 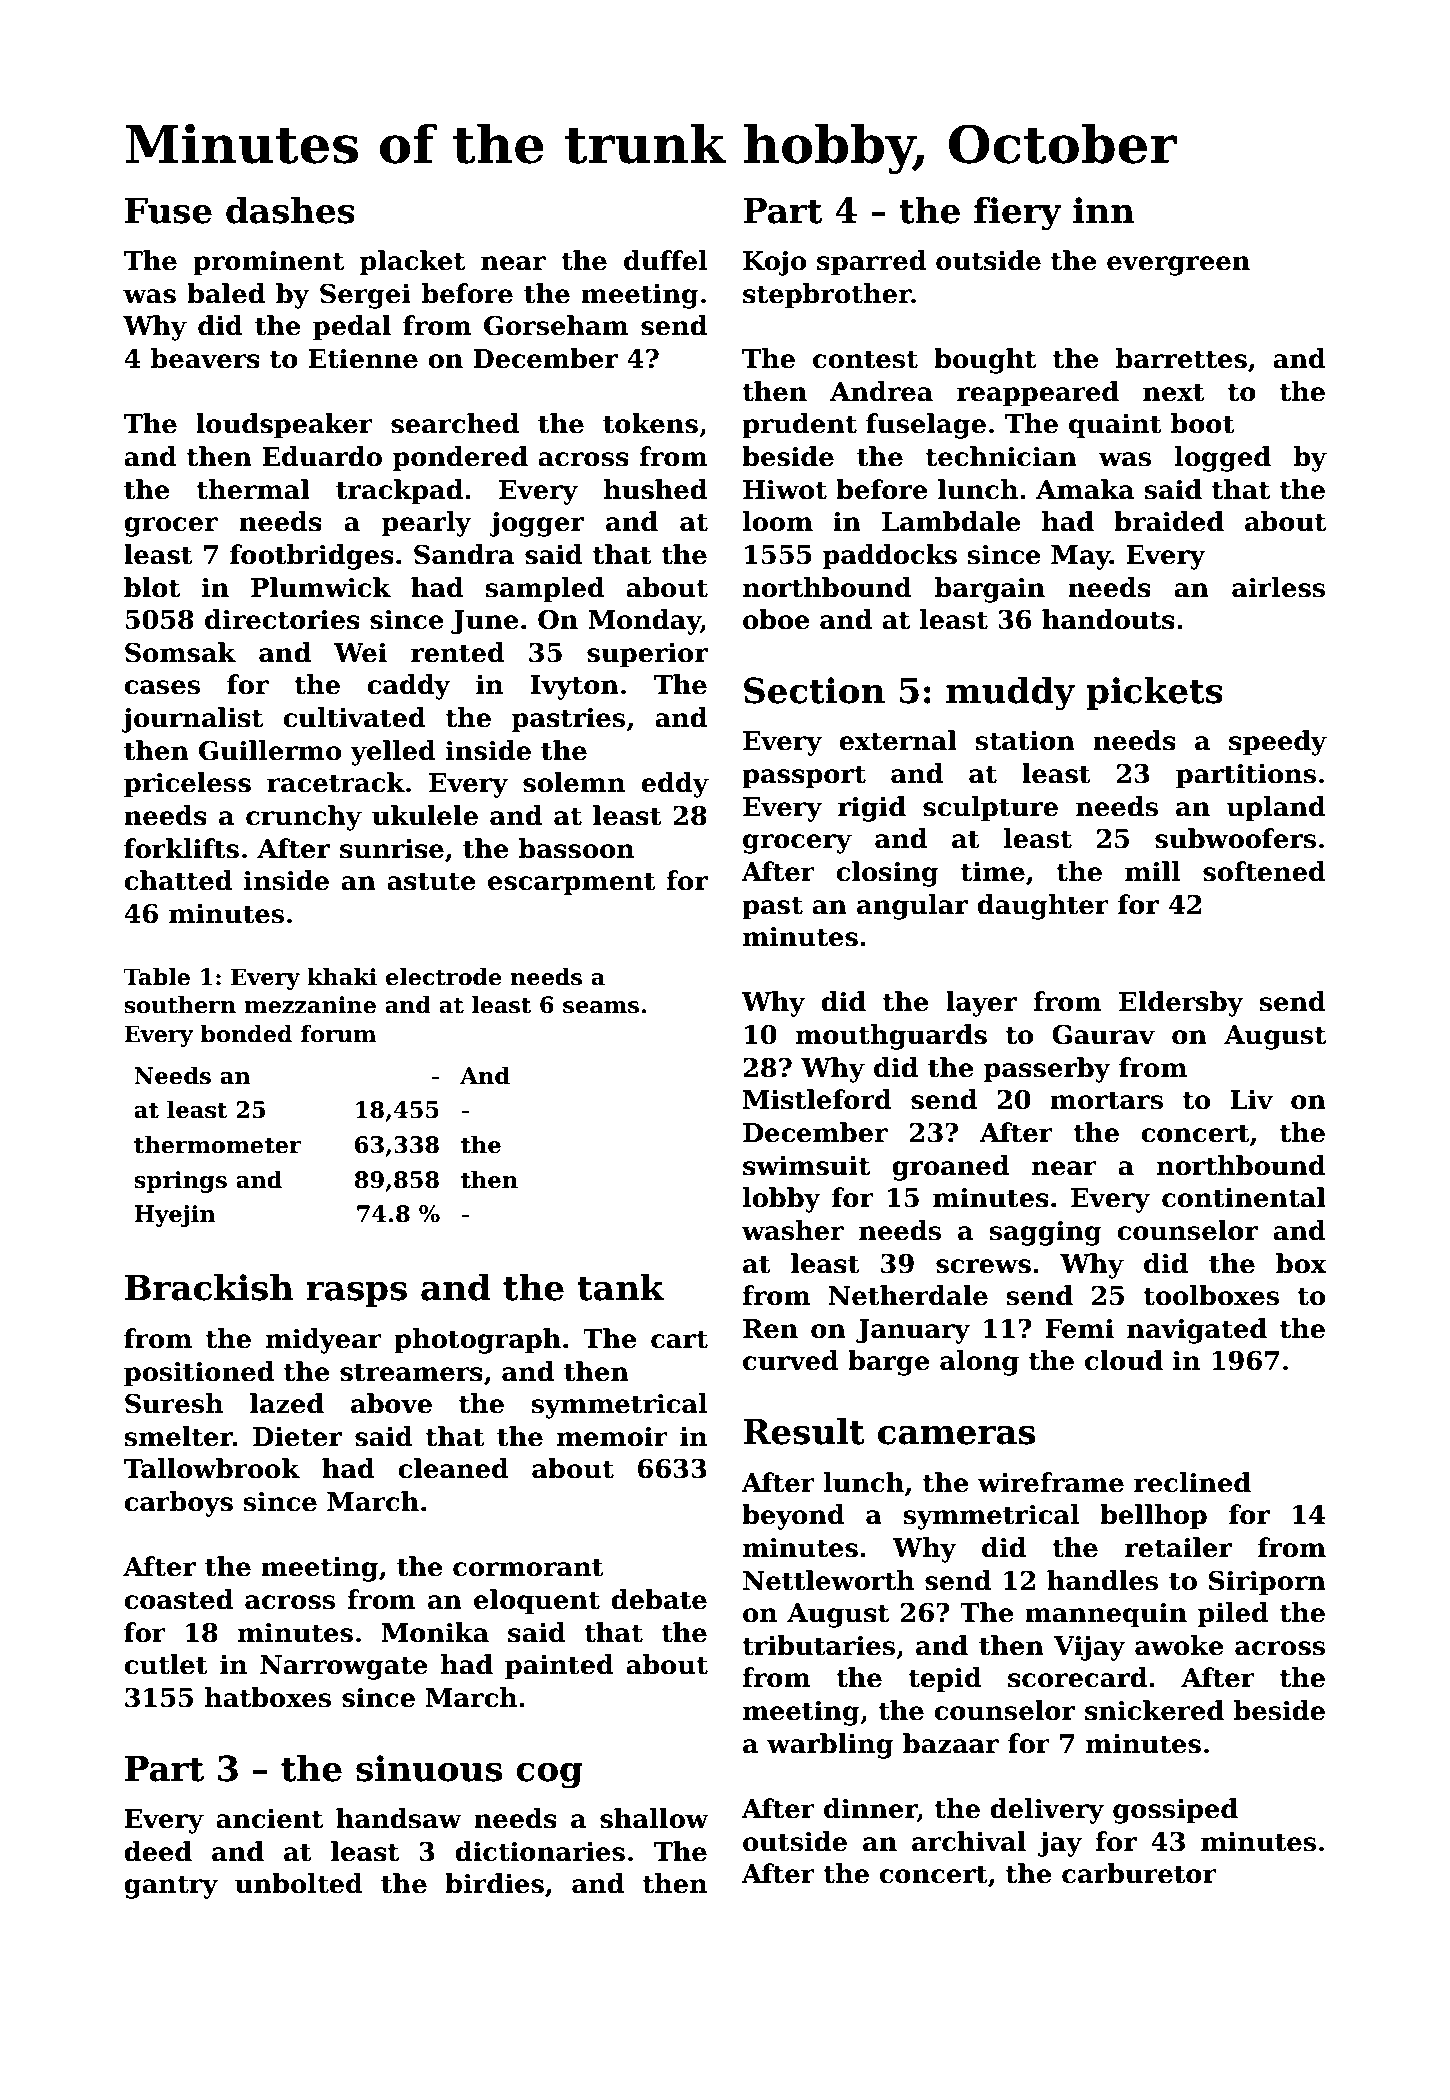 What do you see at coordinates (464, 554) in the screenshot?
I see `Sandra` at bounding box center [464, 554].
